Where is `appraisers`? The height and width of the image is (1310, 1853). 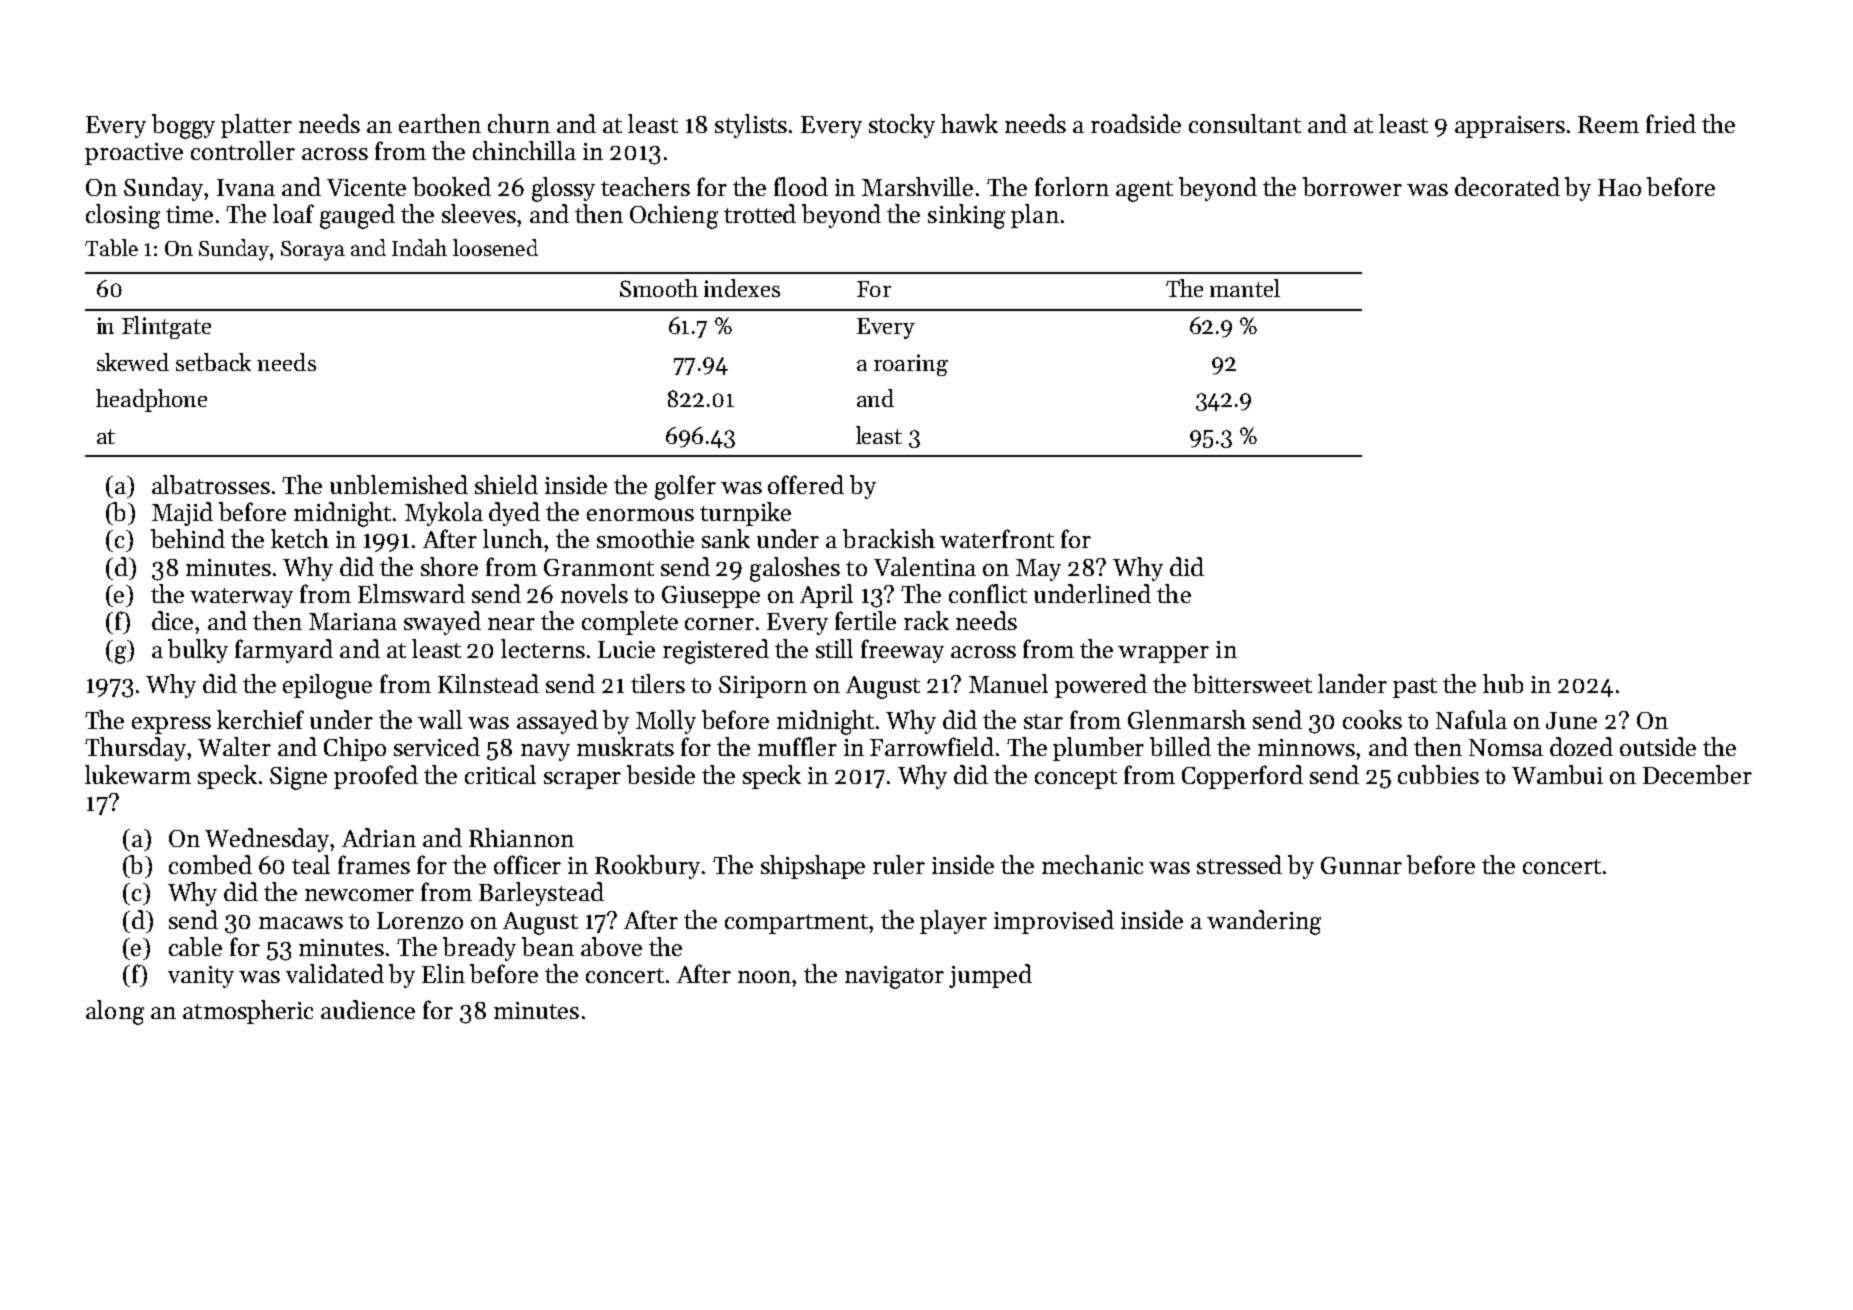
appraisers is located at coordinates (1510, 127).
